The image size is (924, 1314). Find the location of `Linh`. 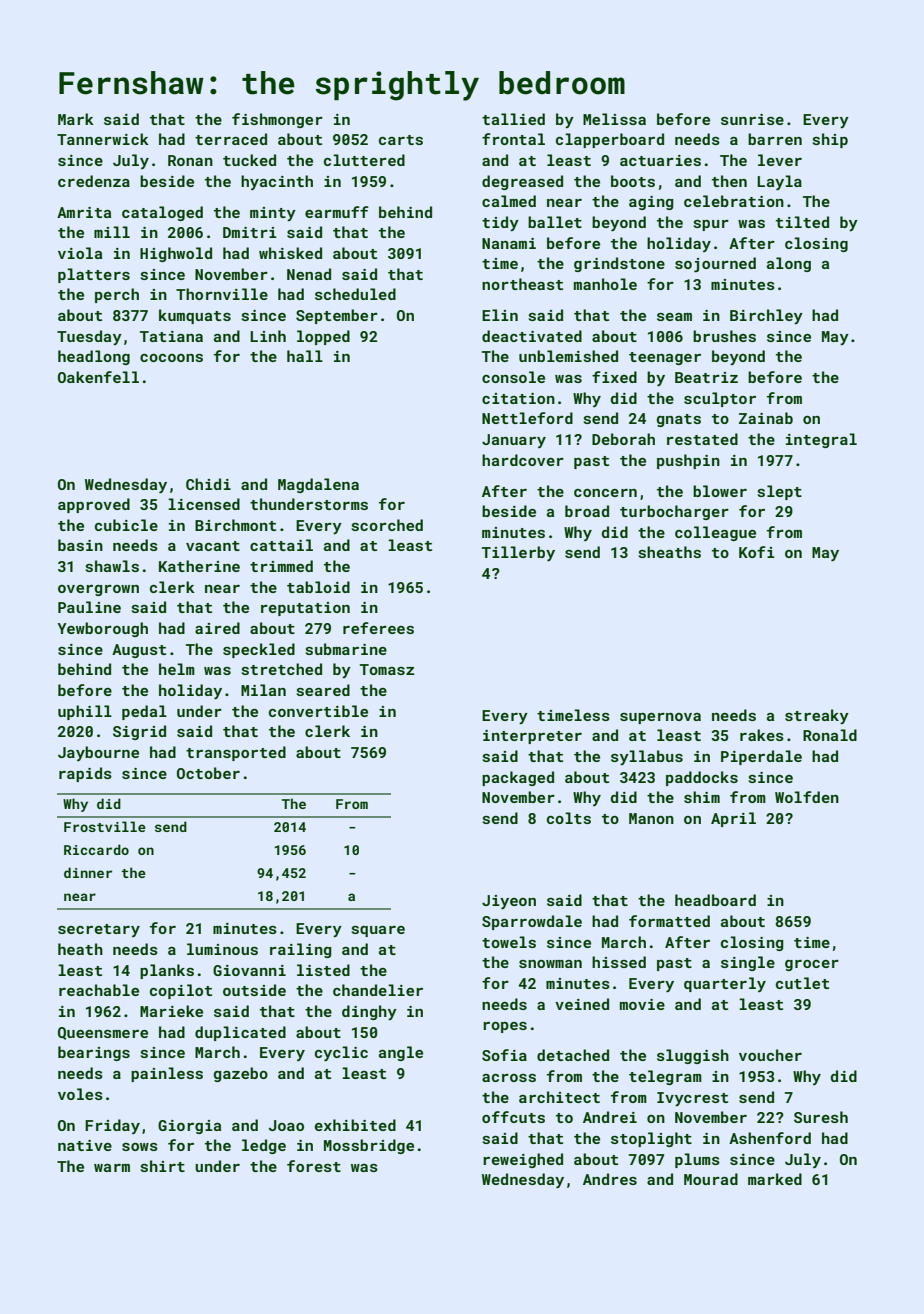

Linh is located at coordinates (268, 336).
